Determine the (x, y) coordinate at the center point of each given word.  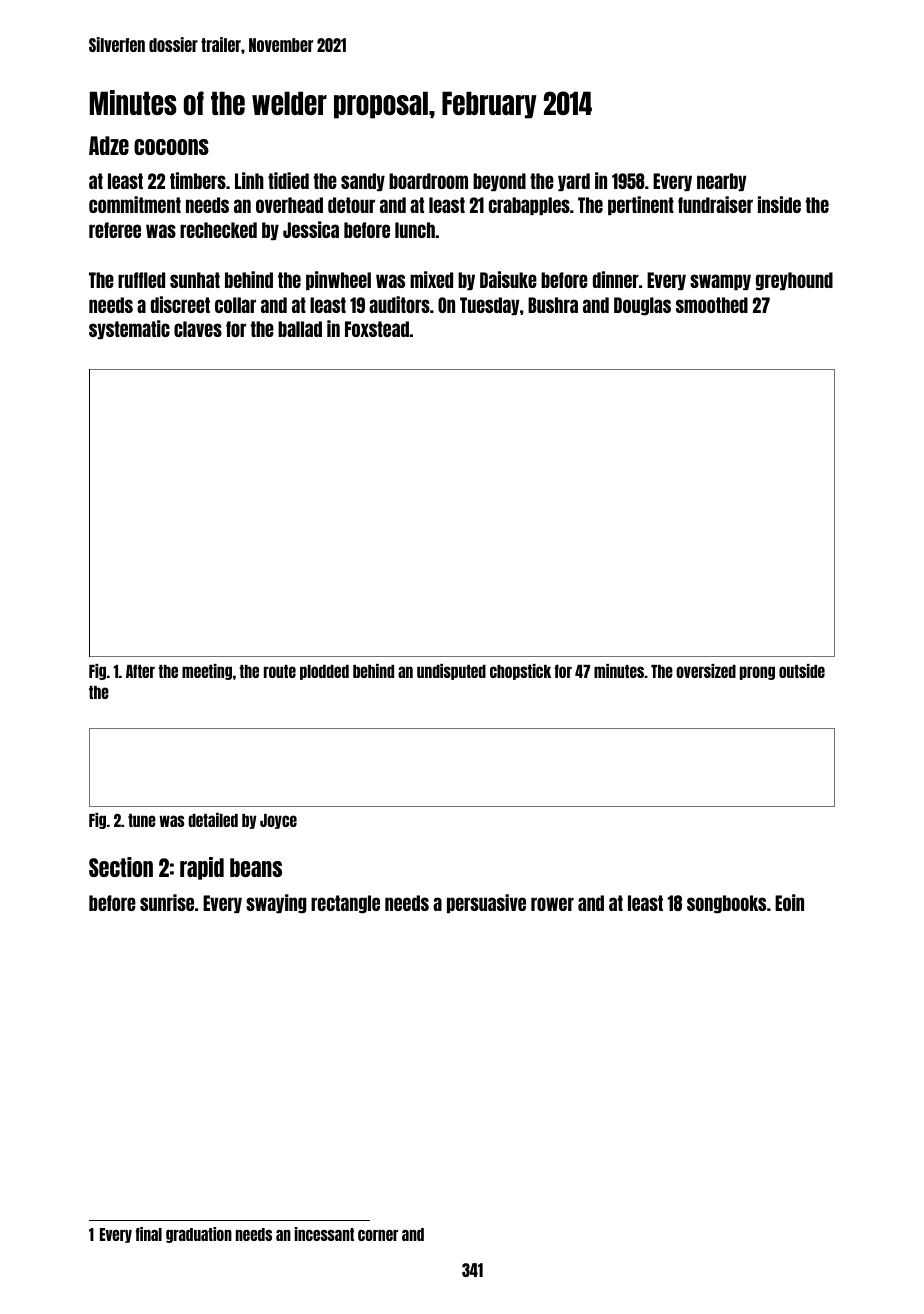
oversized (706, 671)
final (149, 1234)
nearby (722, 182)
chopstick (520, 672)
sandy (363, 182)
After (140, 671)
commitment (135, 204)
